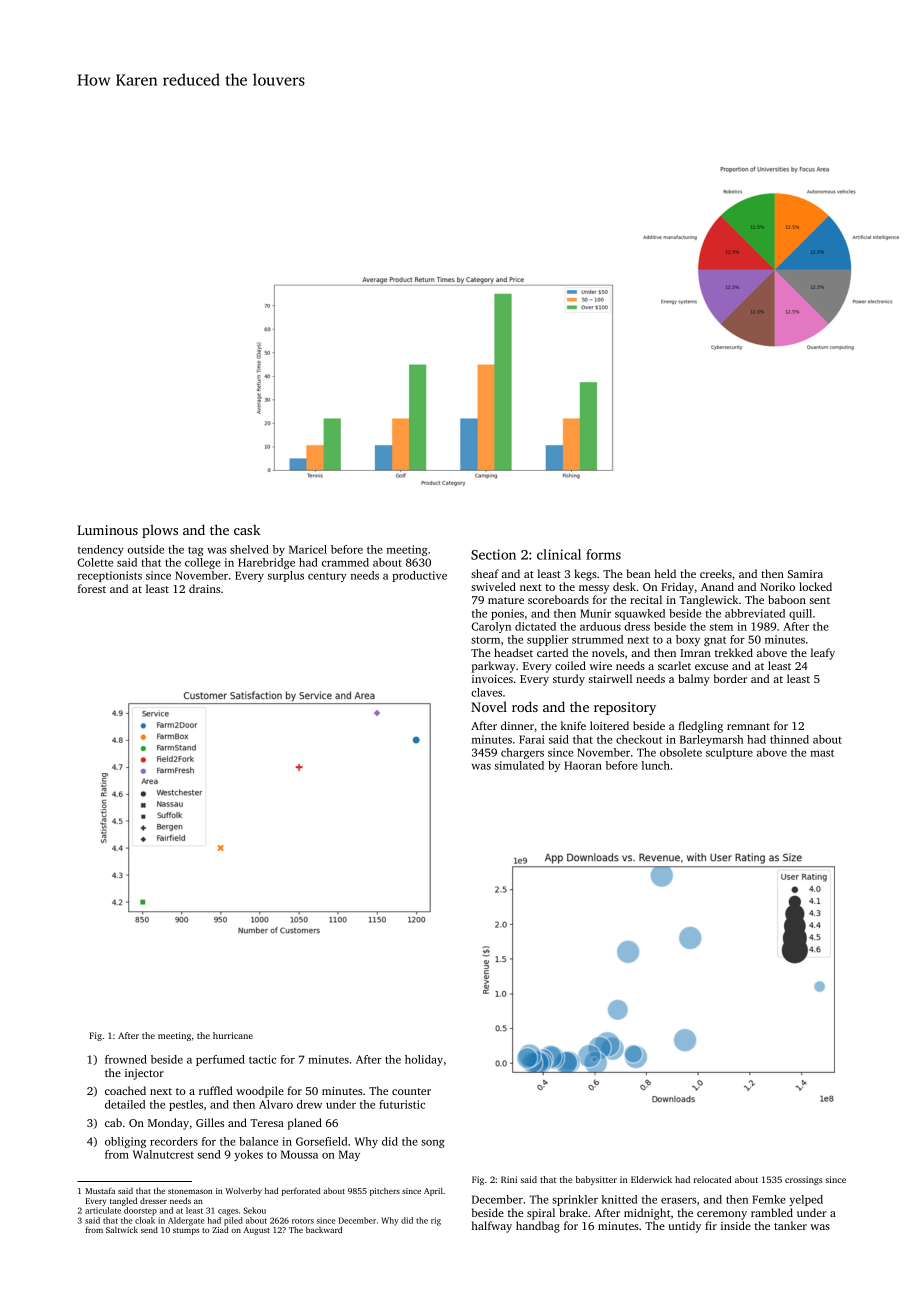 The height and width of the screenshot is (1308, 924). Describe the element at coordinates (286, 576) in the screenshot. I see `surplus` at that location.
